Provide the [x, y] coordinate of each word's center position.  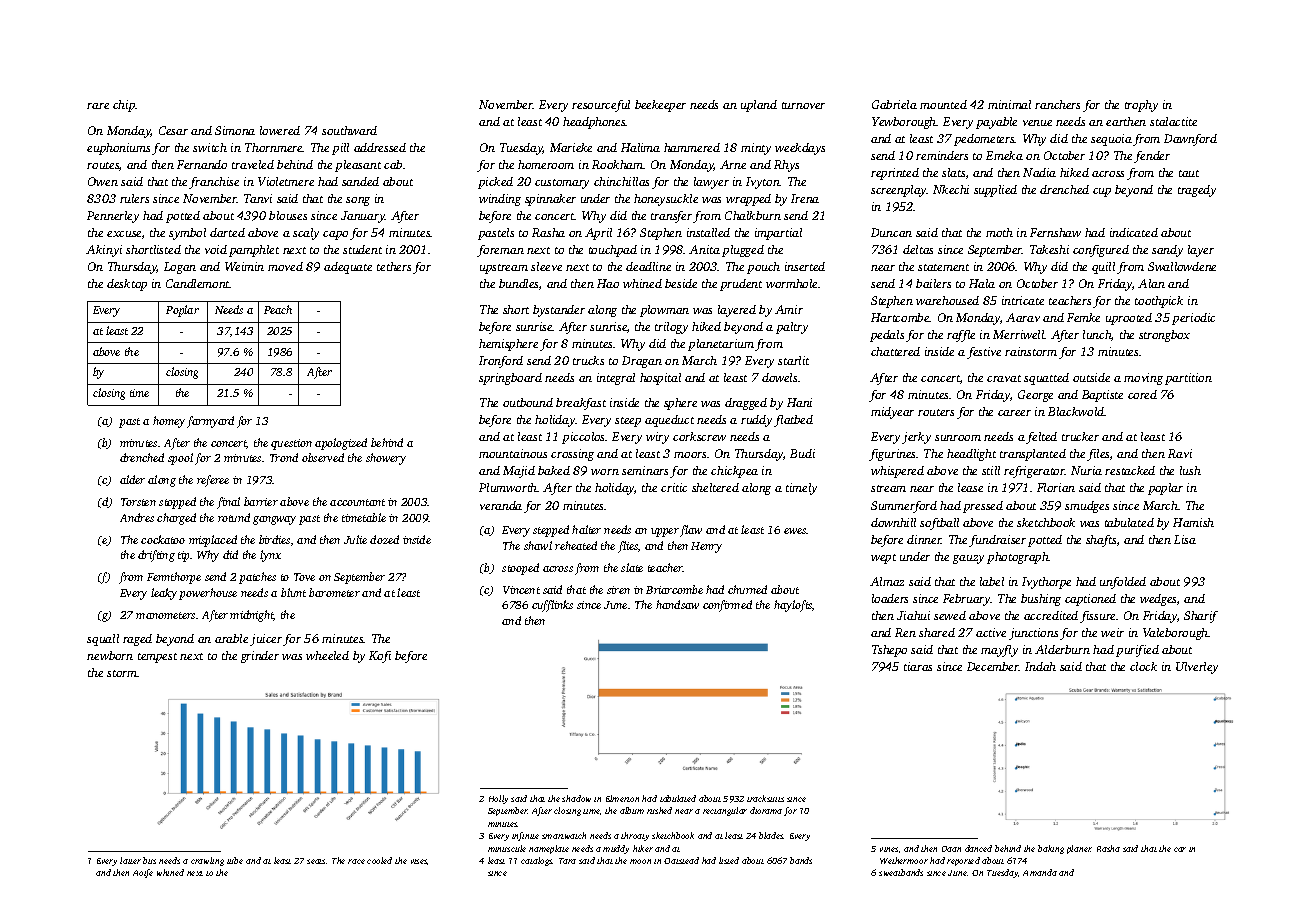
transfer [671, 217]
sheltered [715, 487]
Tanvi [258, 198]
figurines [893, 455]
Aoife [143, 873]
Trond [284, 457]
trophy [1141, 106]
